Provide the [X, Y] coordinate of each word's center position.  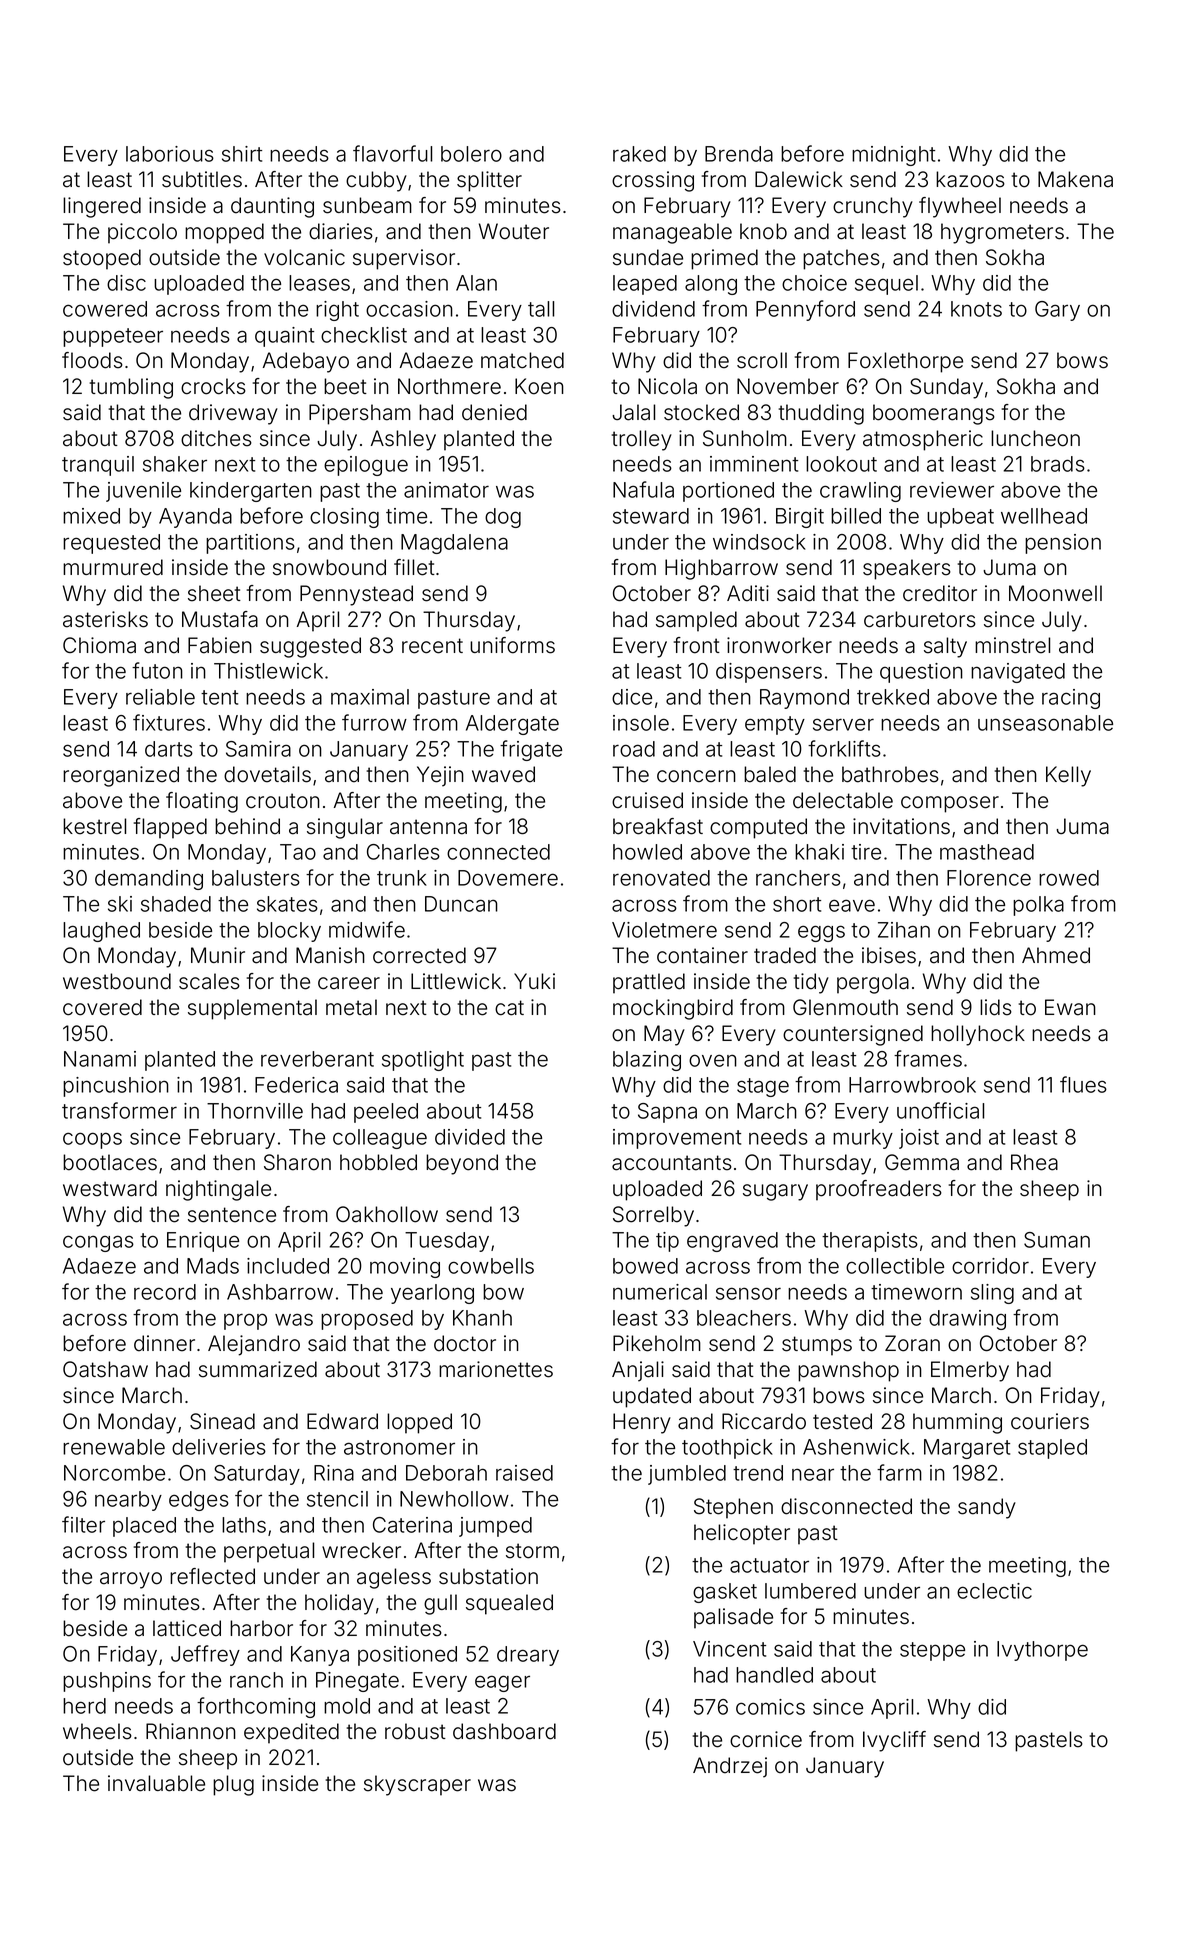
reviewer [952, 490]
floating [202, 802]
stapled [1052, 1449]
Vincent [729, 1649]
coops [92, 1140]
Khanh [482, 1318]
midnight [893, 156]
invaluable [156, 1783]
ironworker [779, 645]
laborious [170, 154]
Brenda [739, 154]
